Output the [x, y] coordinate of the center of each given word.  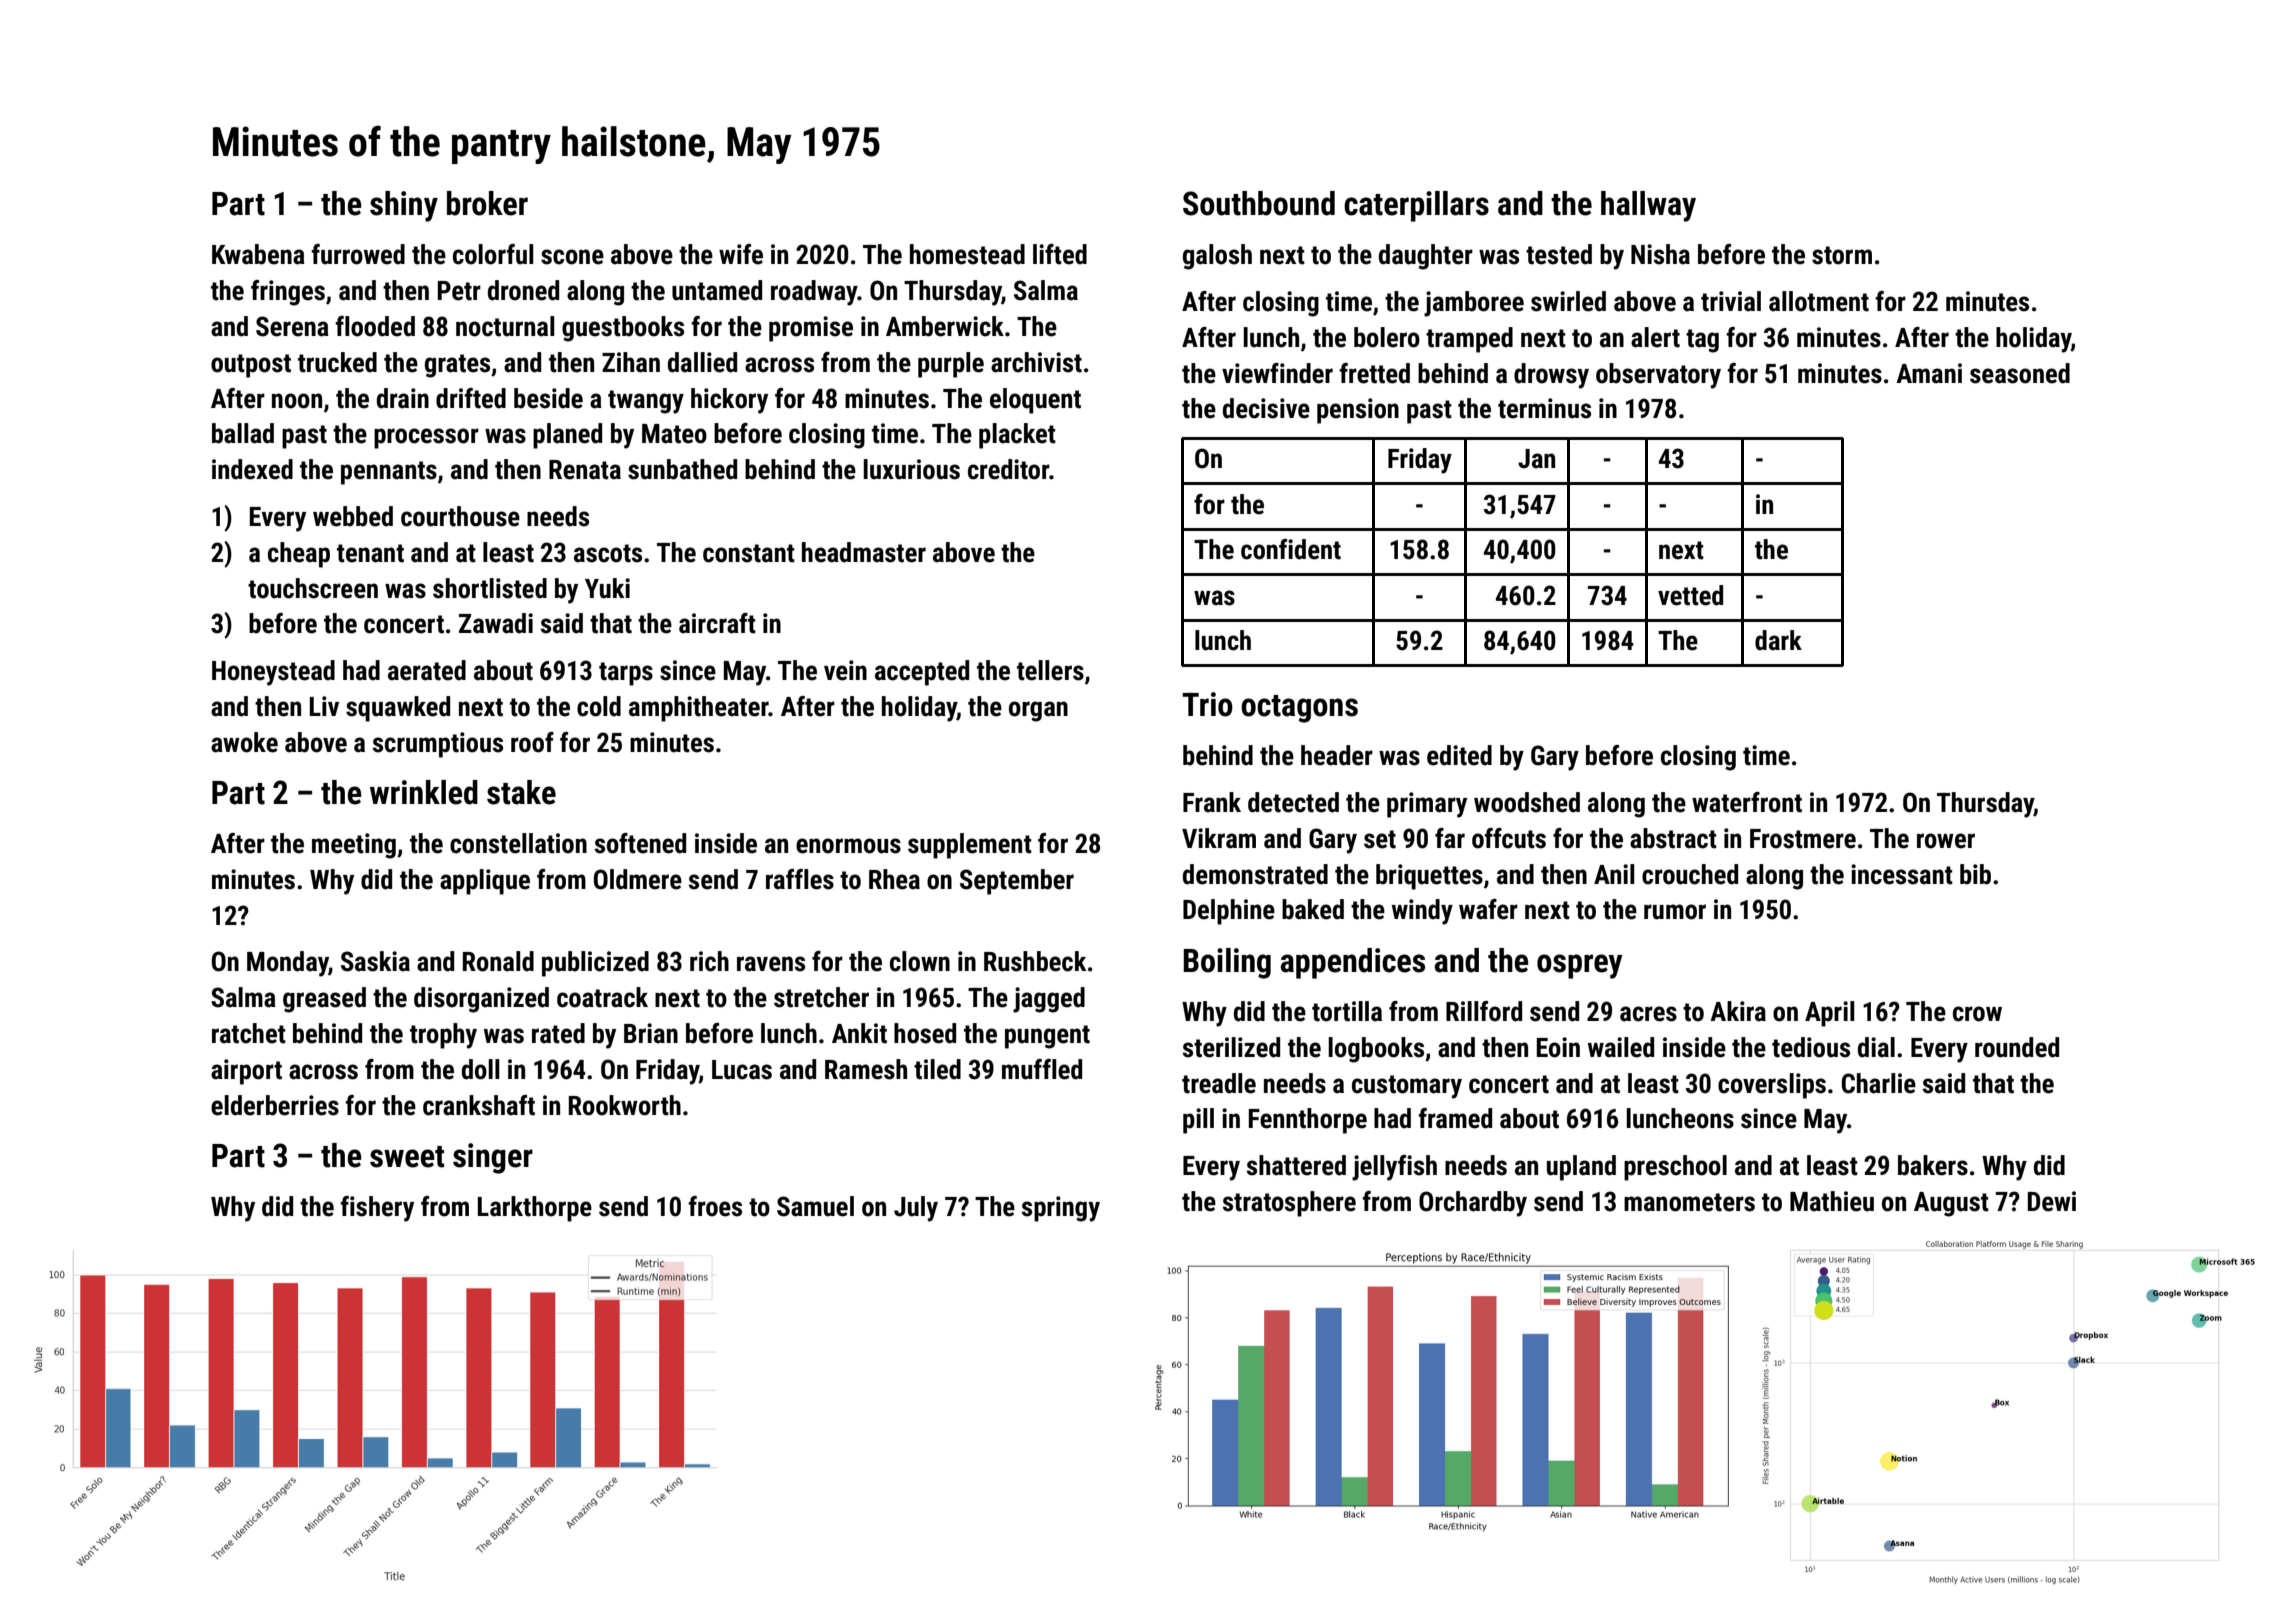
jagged [1049, 1000]
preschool [1675, 1168]
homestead [967, 254]
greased [324, 1000]
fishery [377, 1209]
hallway [1648, 206]
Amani [1929, 373]
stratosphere [1289, 1204]
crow [1977, 1014]
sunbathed [682, 469]
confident [1291, 549]
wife [741, 254]
